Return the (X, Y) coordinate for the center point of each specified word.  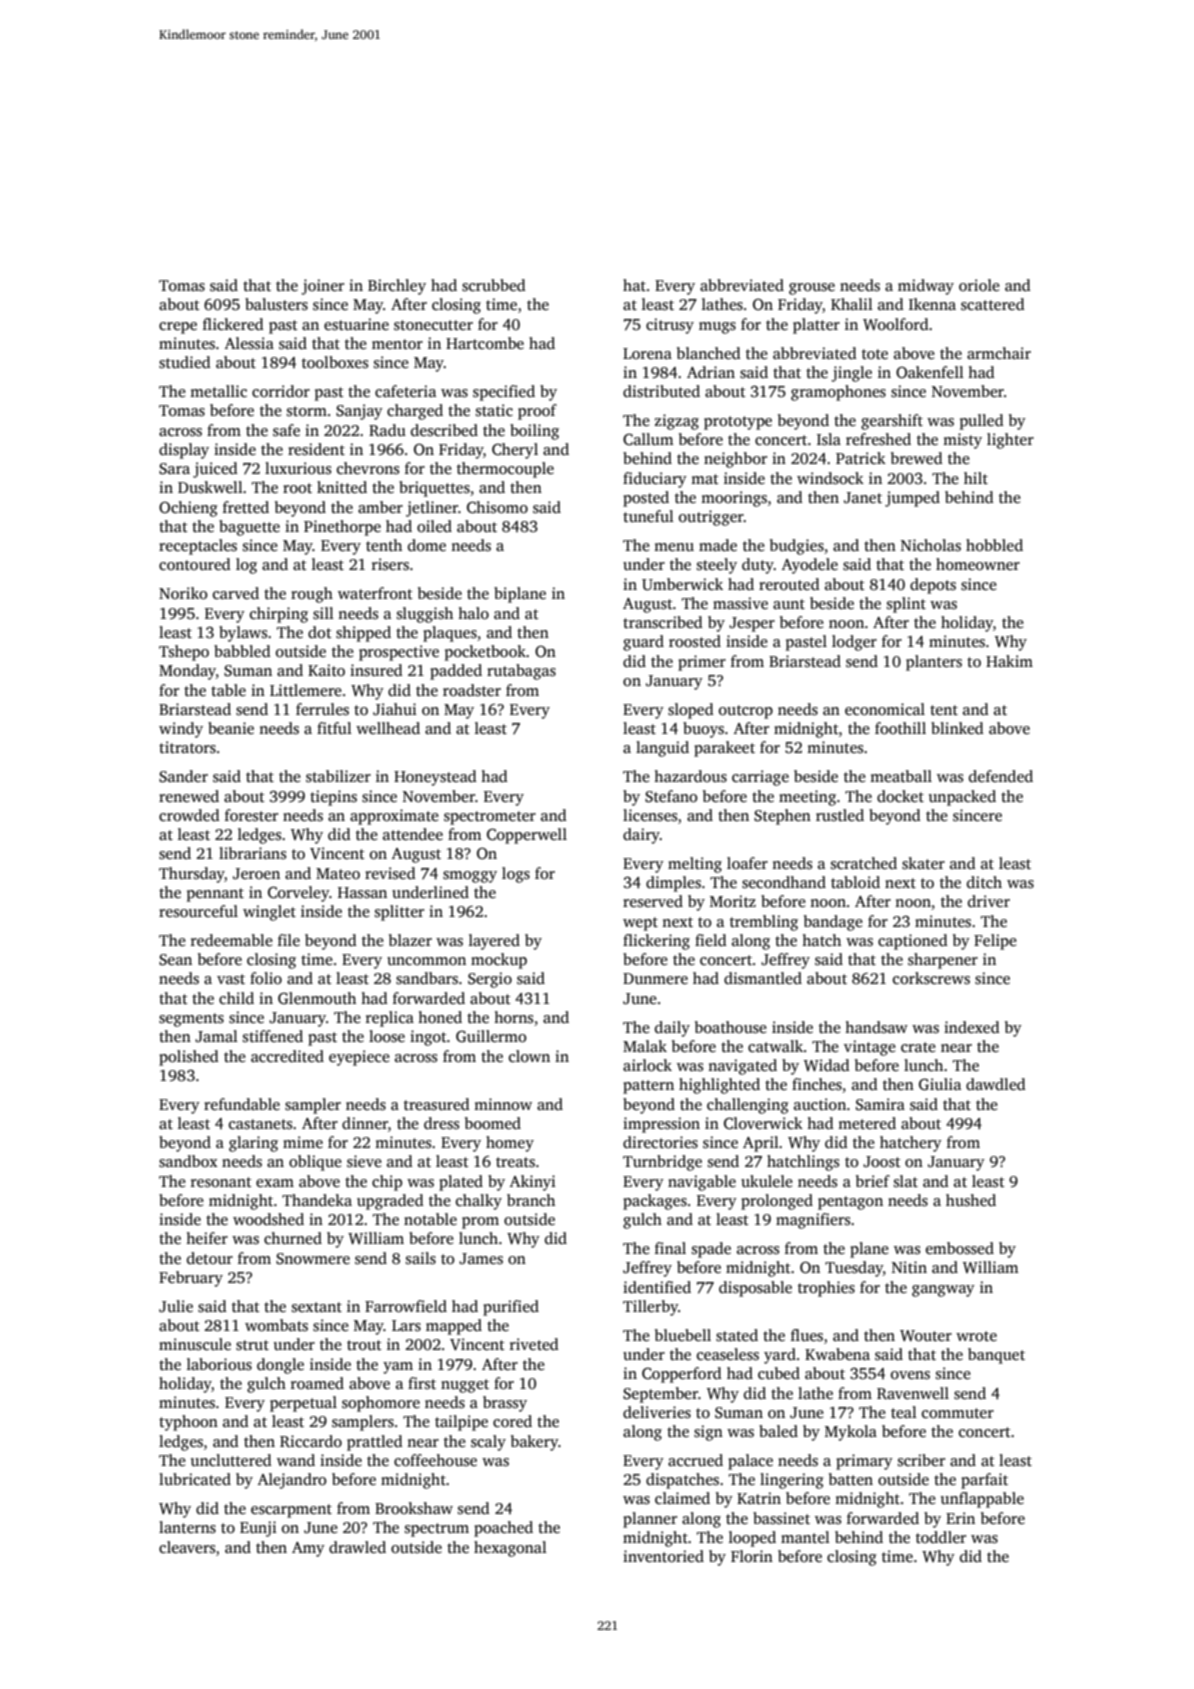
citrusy (670, 326)
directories (660, 1142)
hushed (971, 1200)
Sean (175, 960)
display (184, 451)
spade (711, 1250)
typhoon (188, 1423)
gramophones (838, 393)
